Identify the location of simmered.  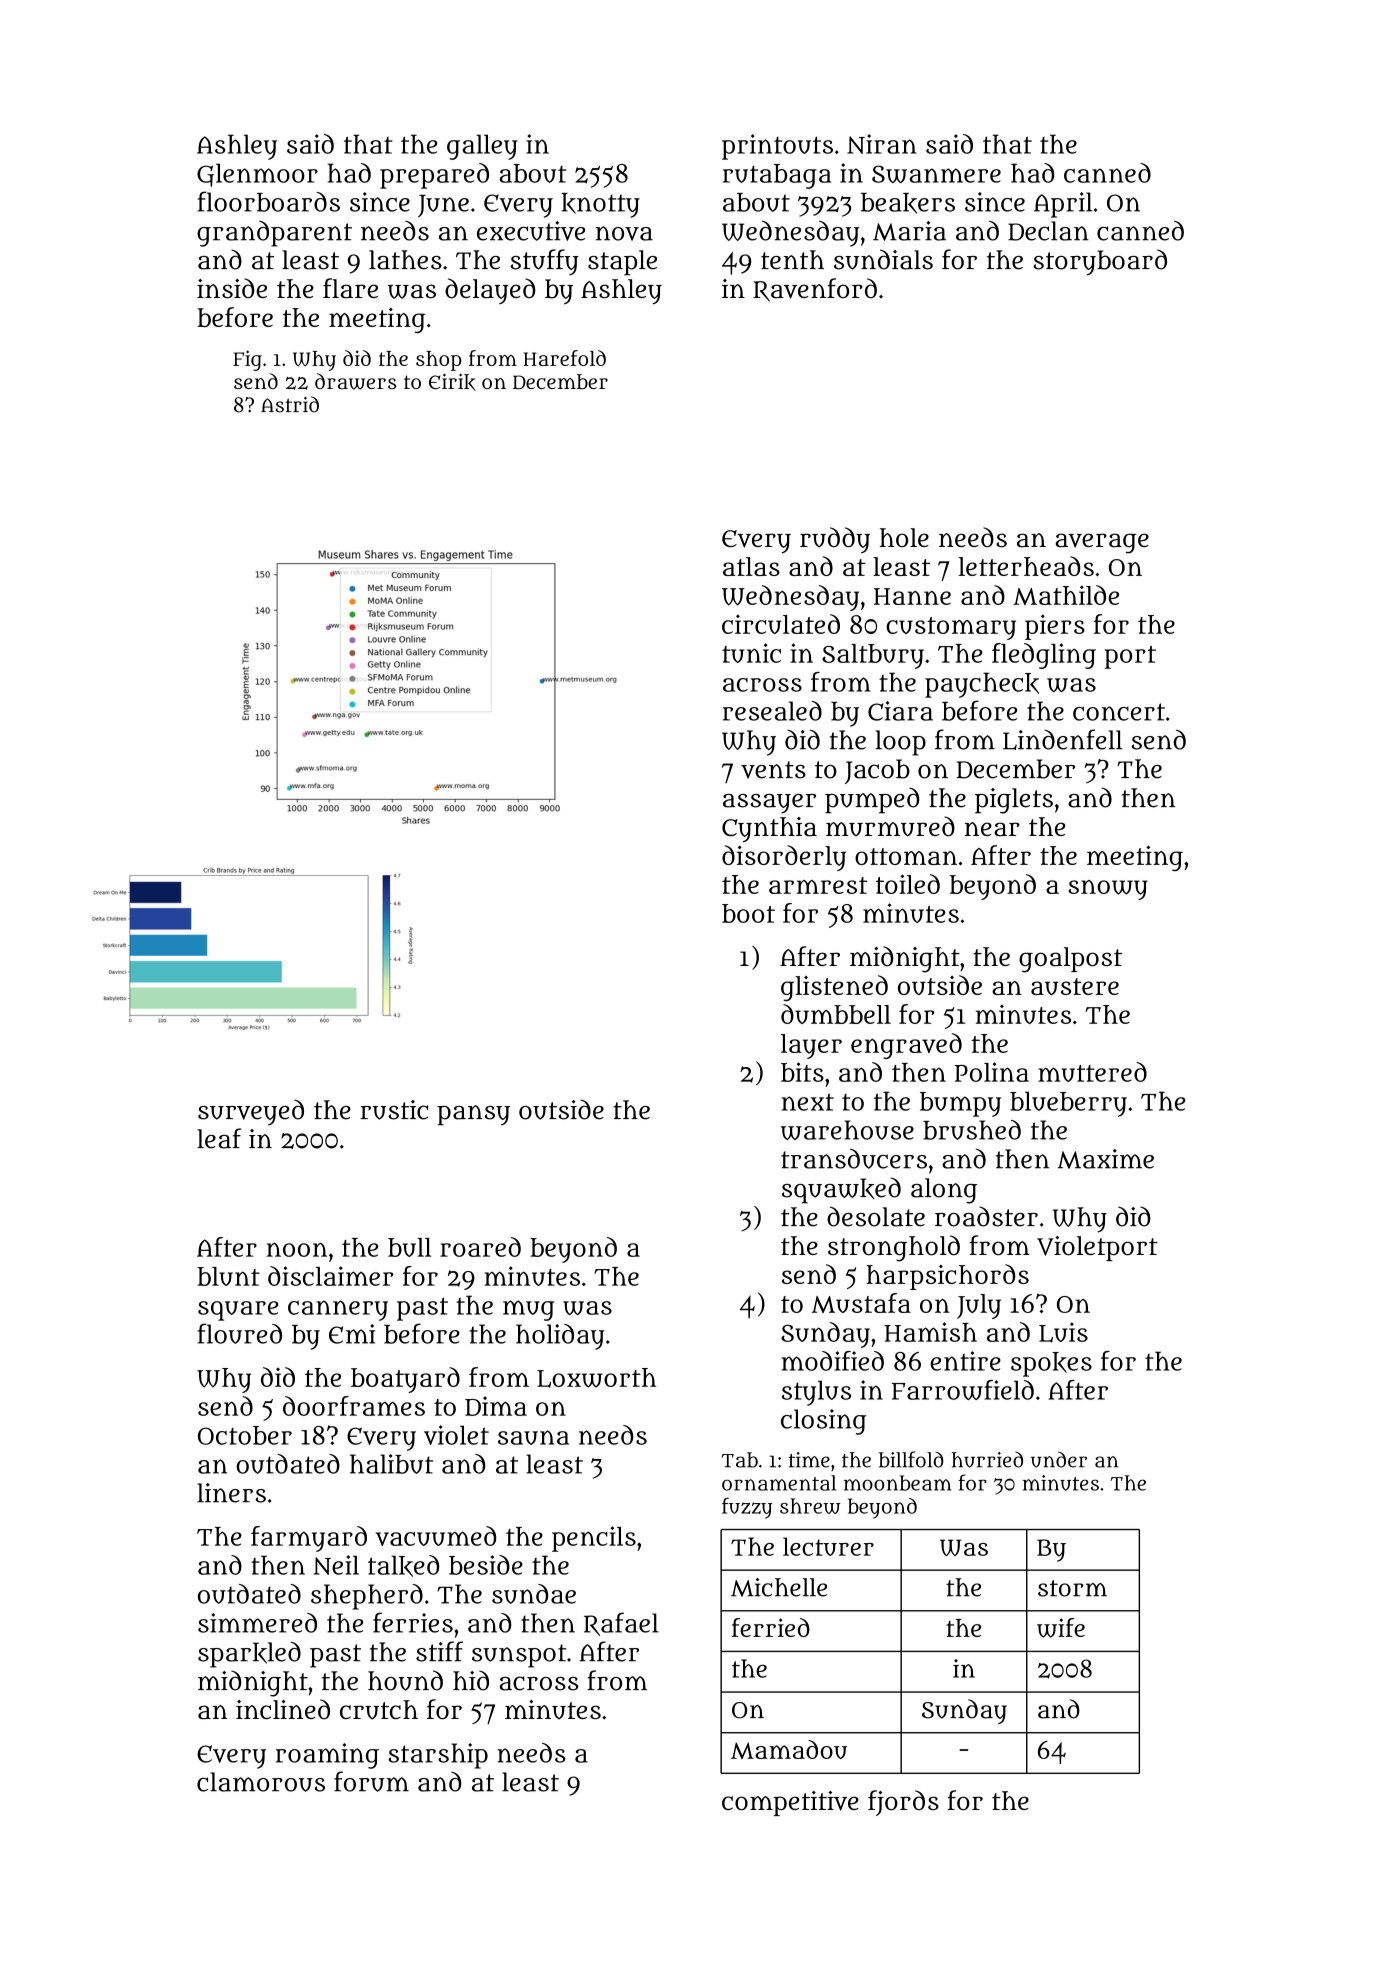
(257, 1623).
